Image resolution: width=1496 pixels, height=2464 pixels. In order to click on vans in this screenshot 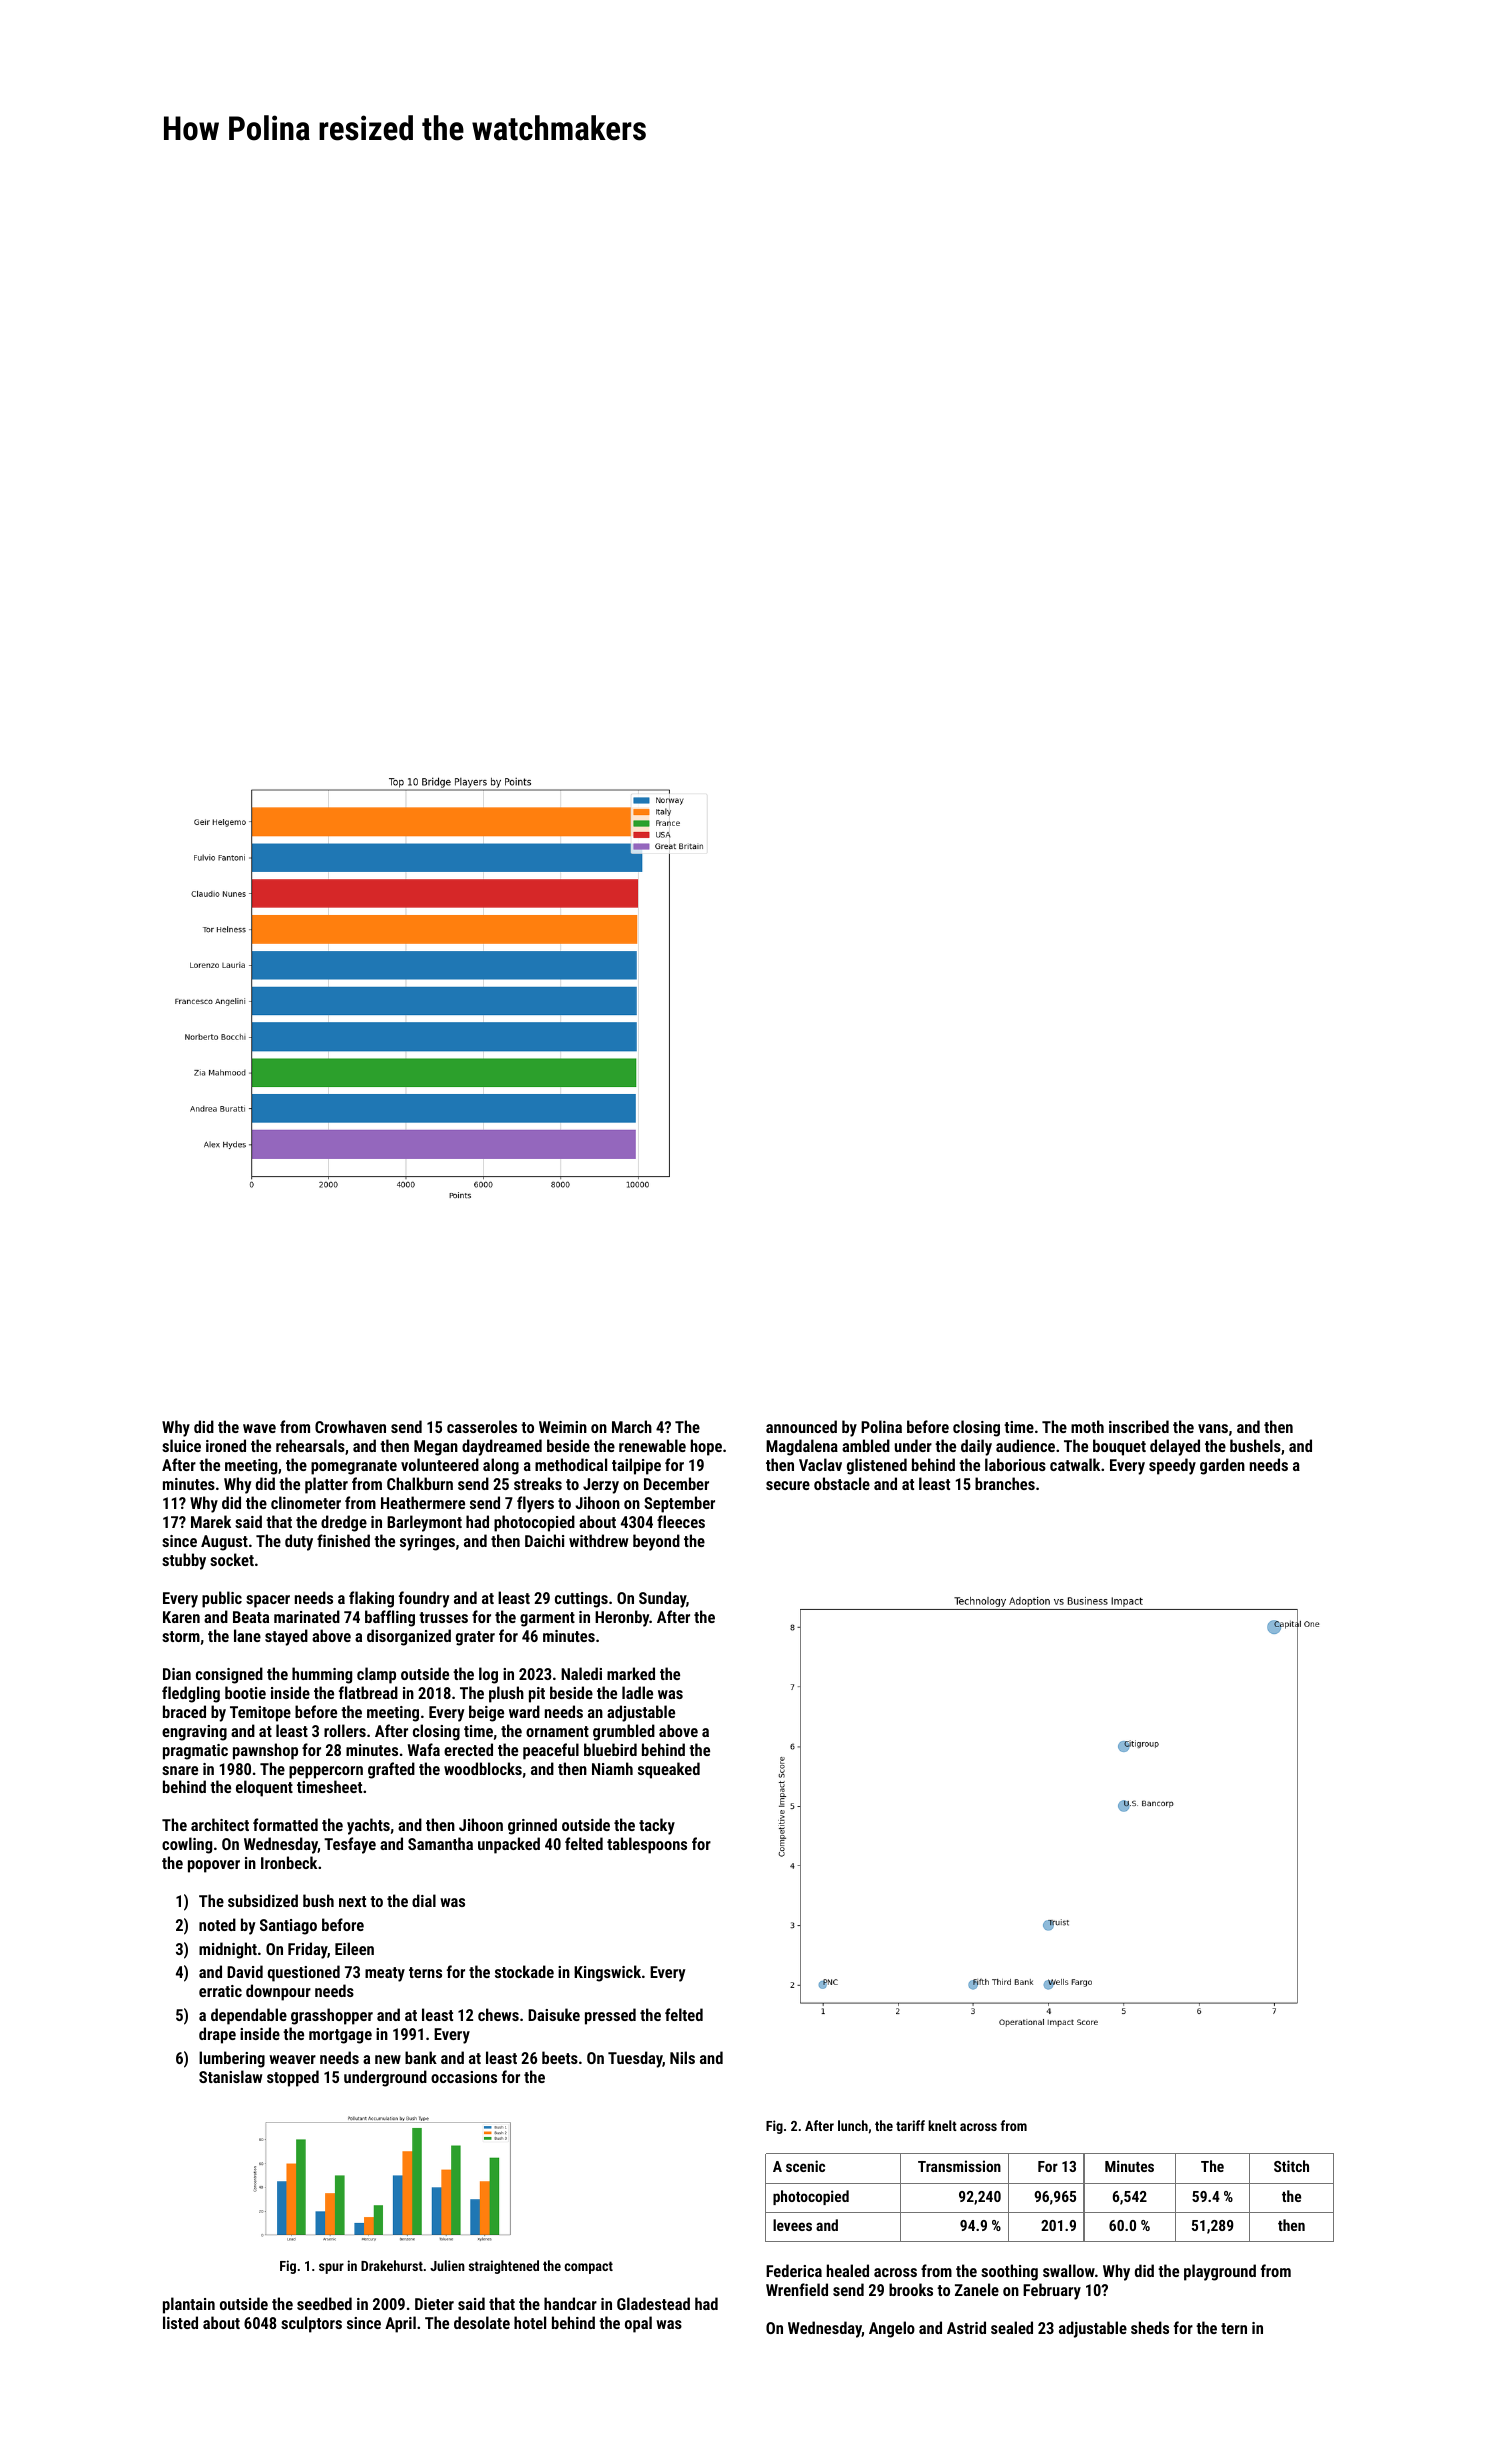, I will do `click(1213, 1428)`.
